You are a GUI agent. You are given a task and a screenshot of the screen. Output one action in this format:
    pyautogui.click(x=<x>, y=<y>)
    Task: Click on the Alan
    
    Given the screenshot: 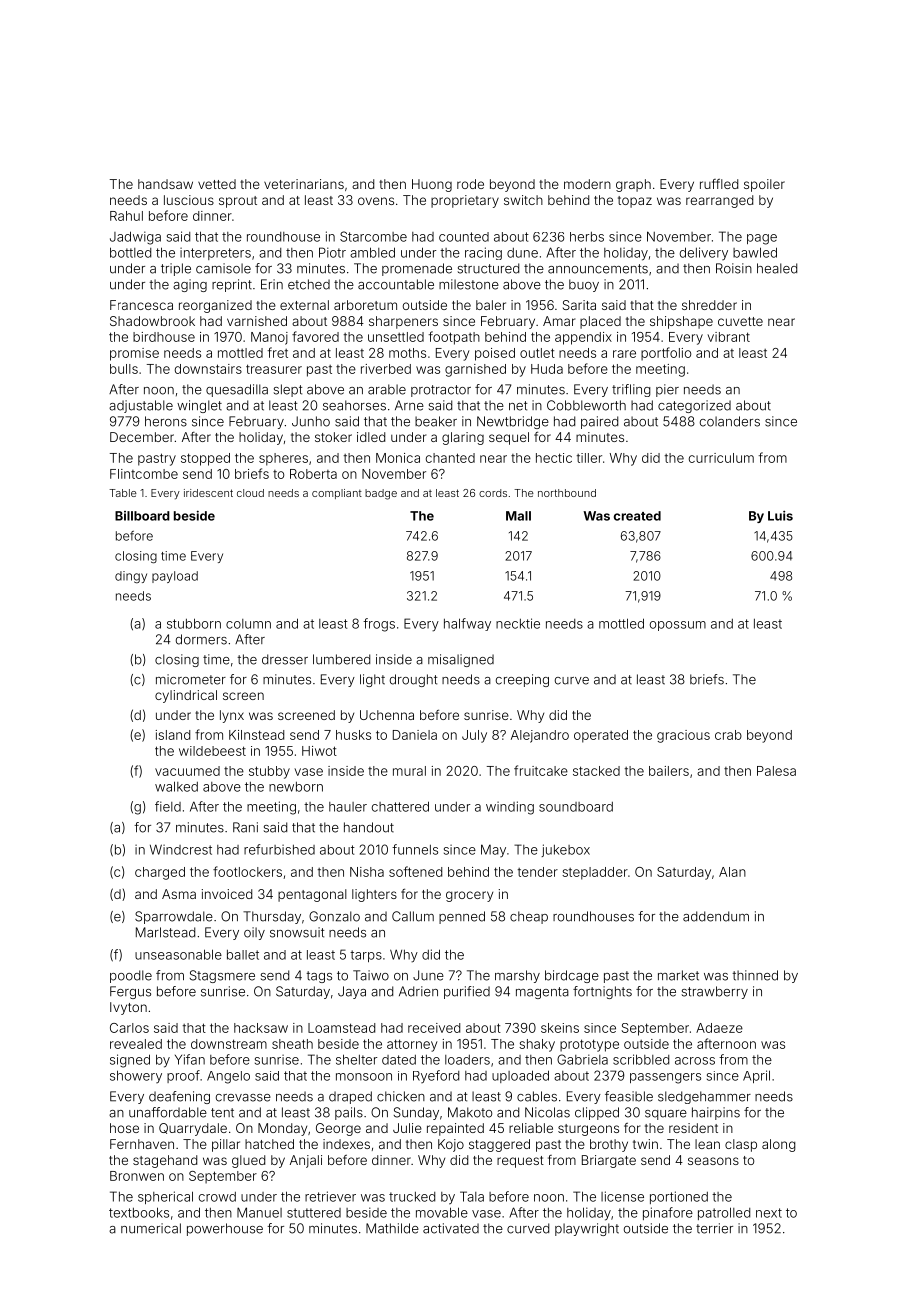 What is the action you would take?
    pyautogui.click(x=732, y=872)
